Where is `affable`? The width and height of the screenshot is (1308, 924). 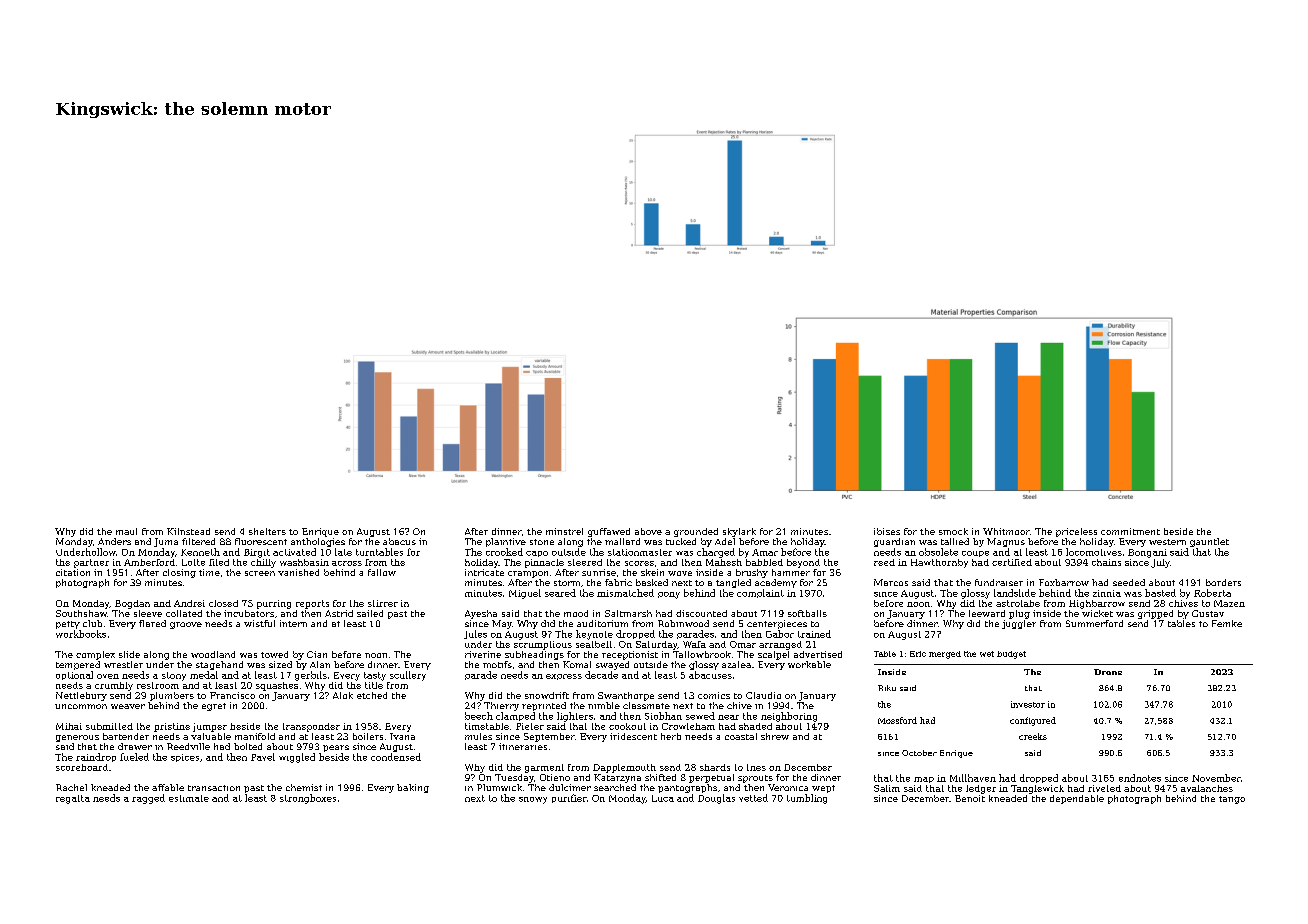 affable is located at coordinates (168, 787).
